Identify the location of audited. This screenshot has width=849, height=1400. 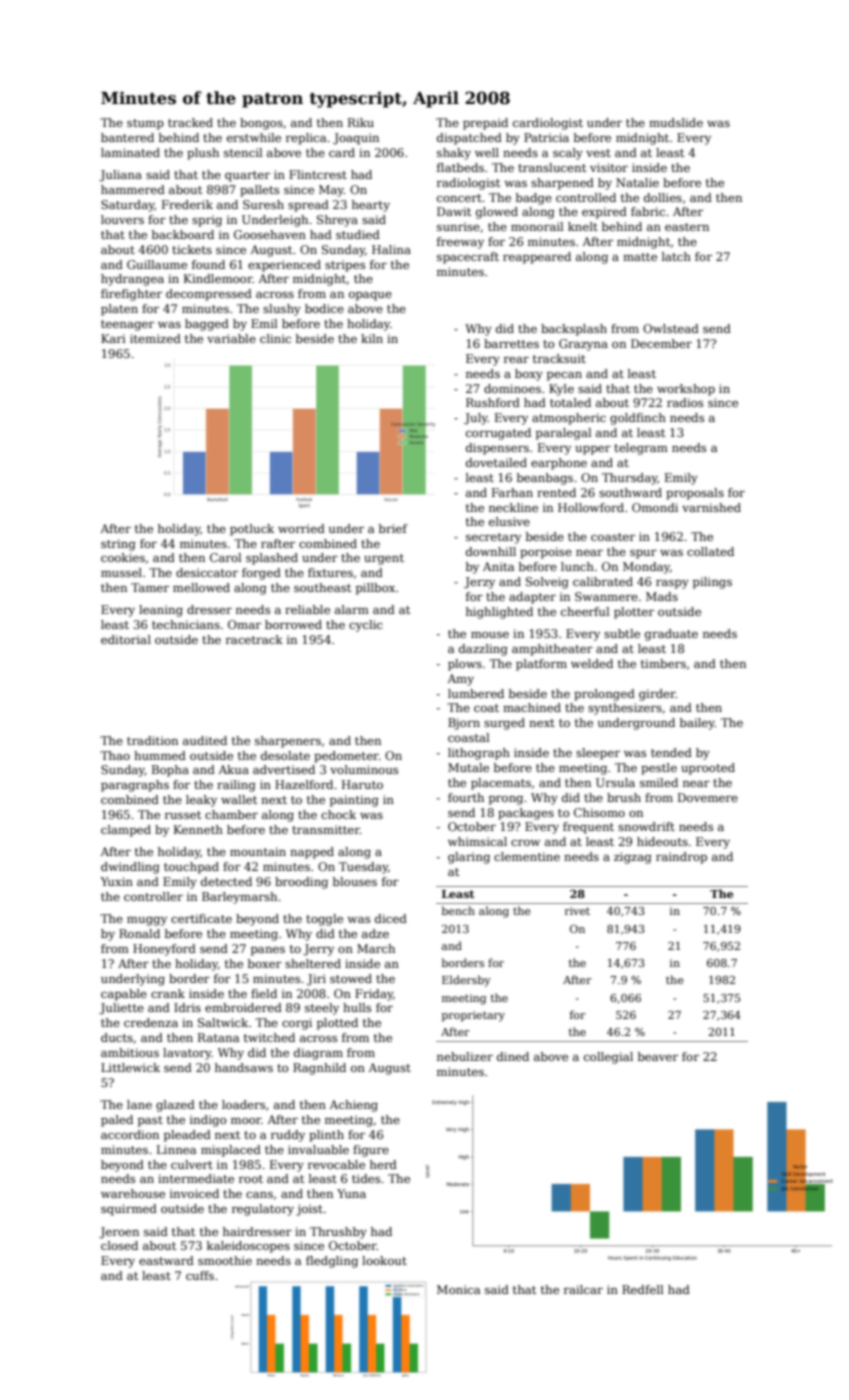
(205, 740).
